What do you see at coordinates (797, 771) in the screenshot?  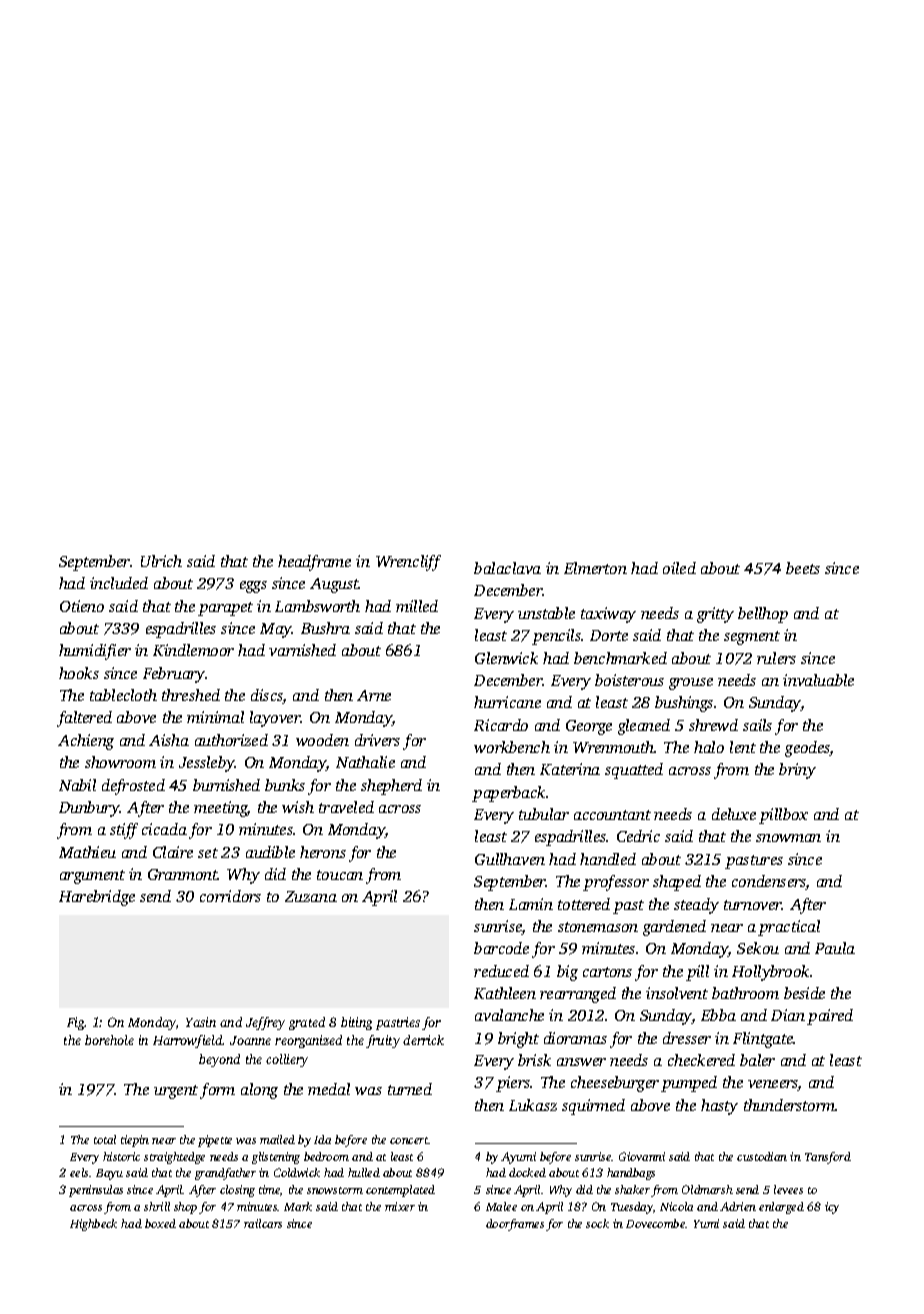 I see `briny` at bounding box center [797, 771].
